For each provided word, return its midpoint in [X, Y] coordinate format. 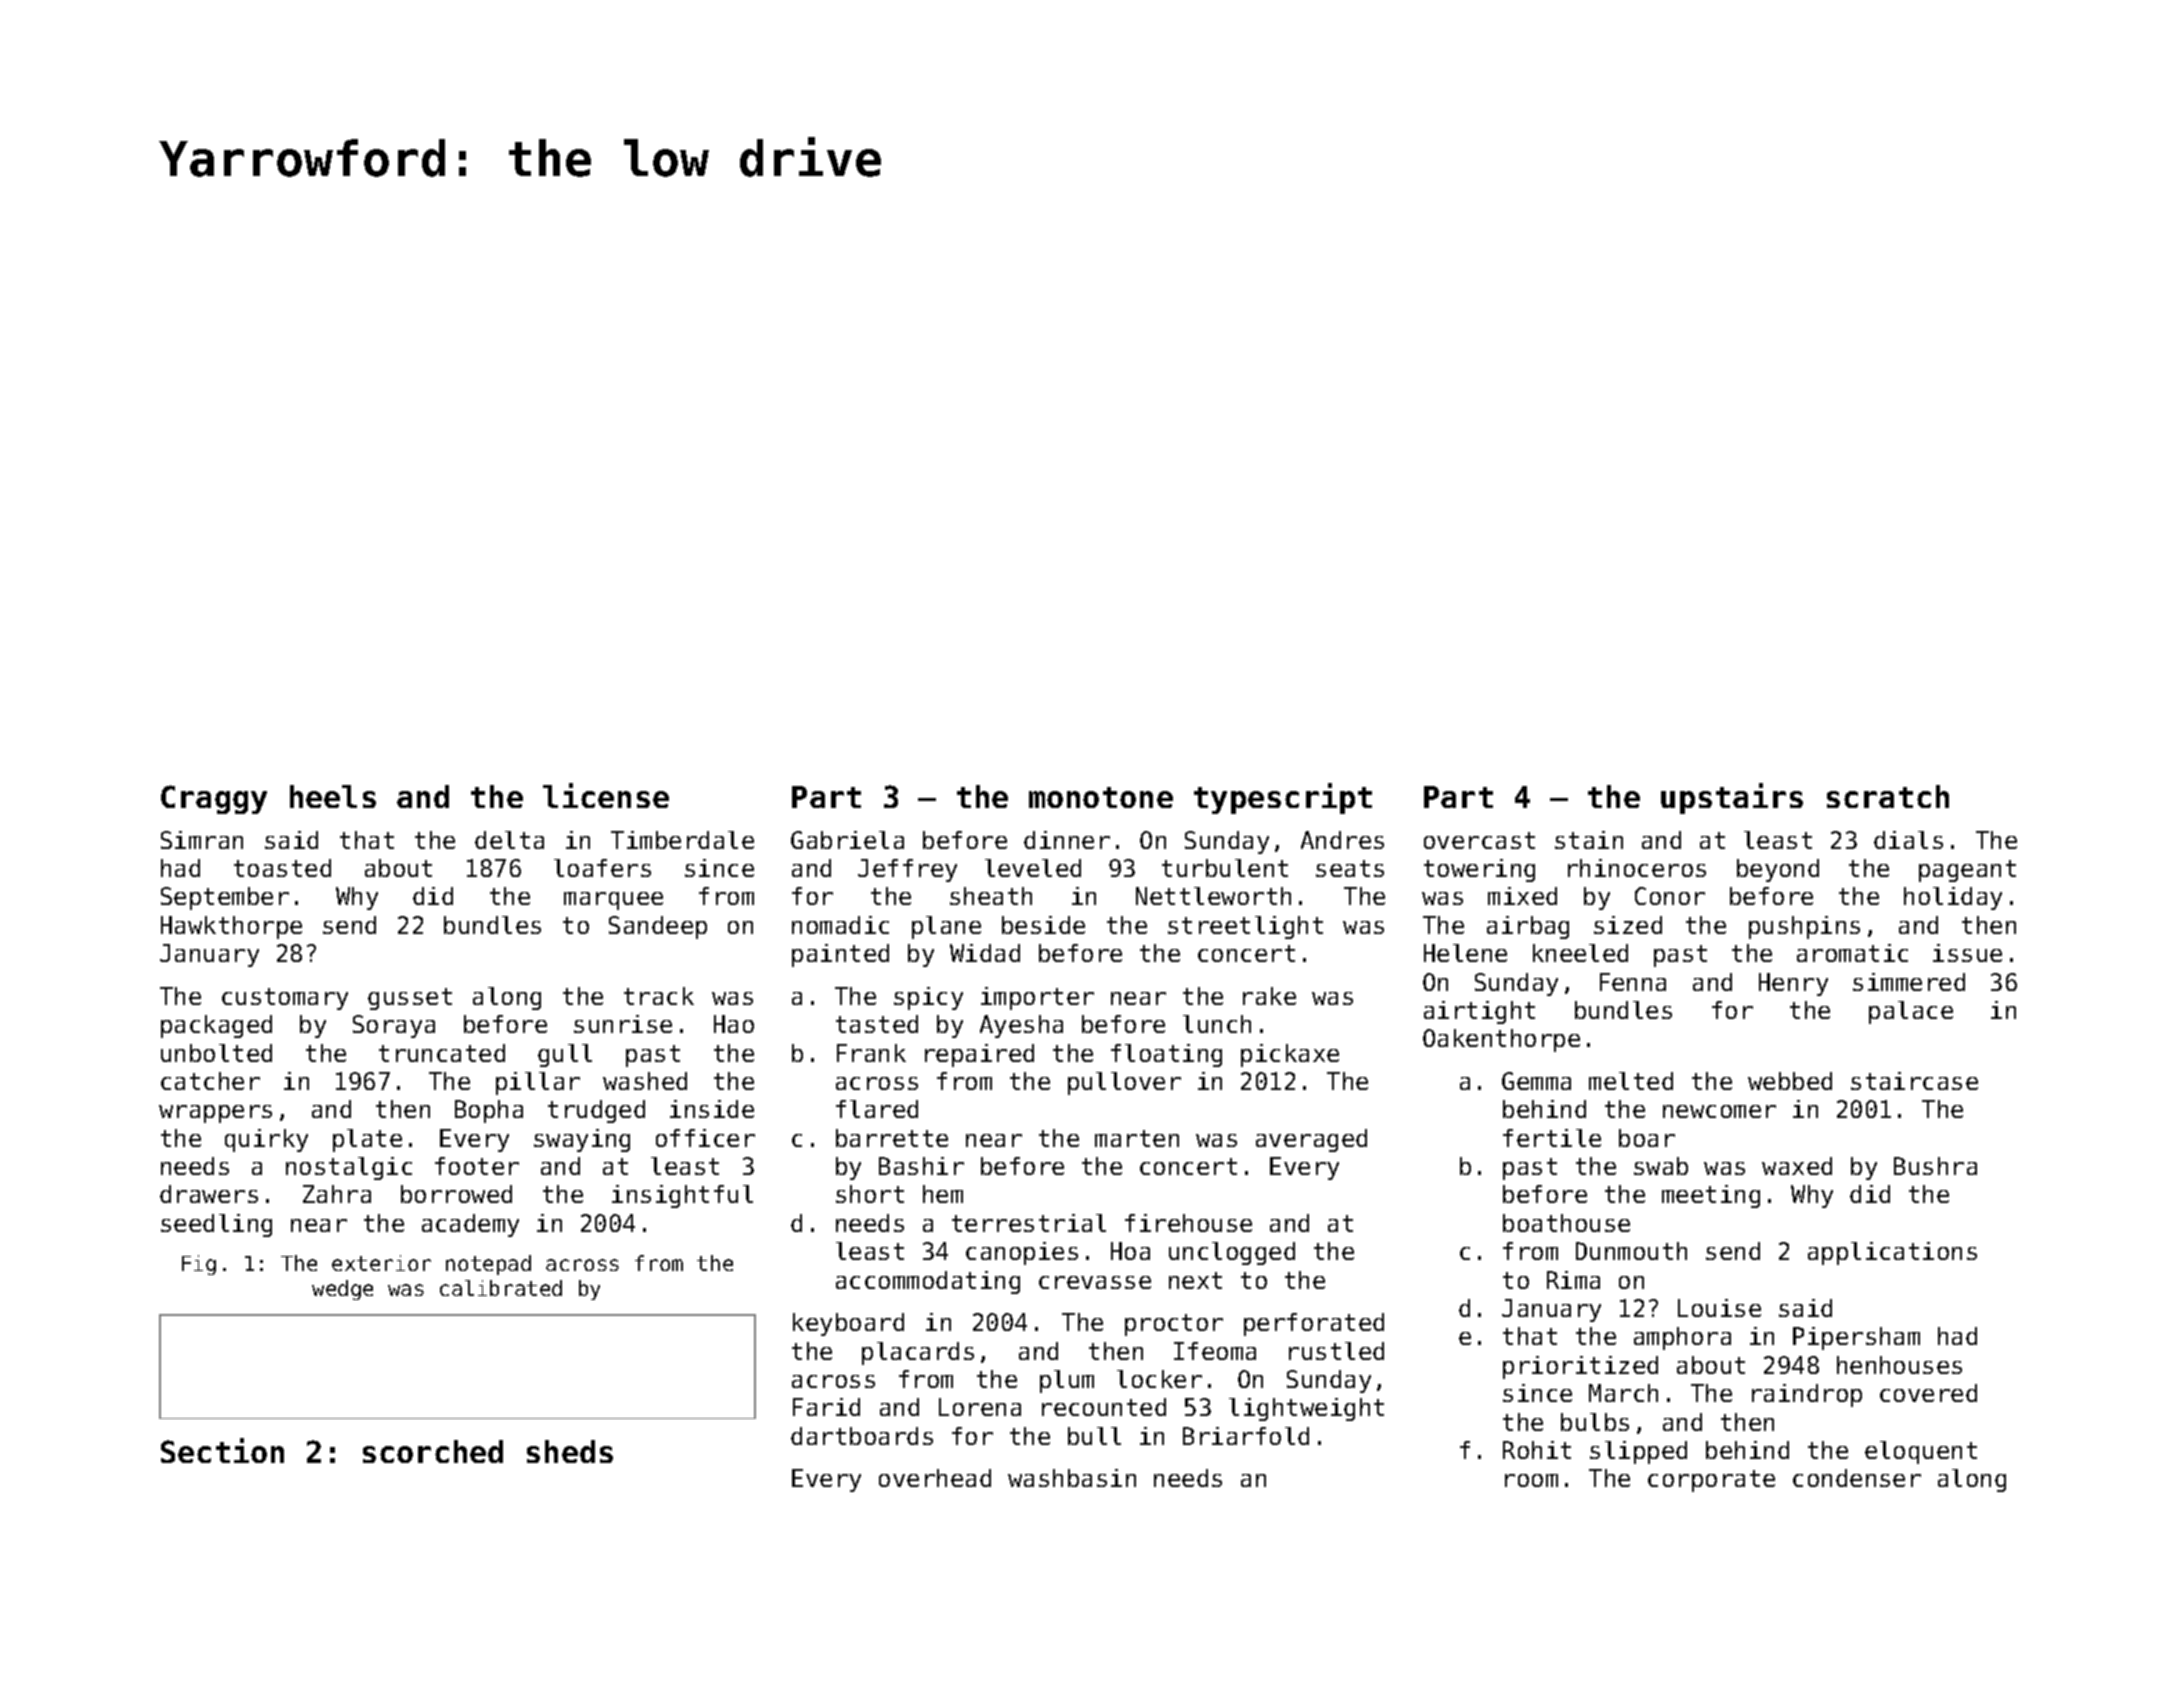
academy [470, 1225]
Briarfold [1246, 1436]
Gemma [1536, 1081]
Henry [1793, 984]
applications [1892, 1253]
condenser [1857, 1478]
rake [1269, 996]
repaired [979, 1055]
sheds [570, 1451]
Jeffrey [907, 870]
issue [1967, 953]
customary [285, 999]
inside [712, 1109]
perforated [1314, 1324]
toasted [282, 868]
